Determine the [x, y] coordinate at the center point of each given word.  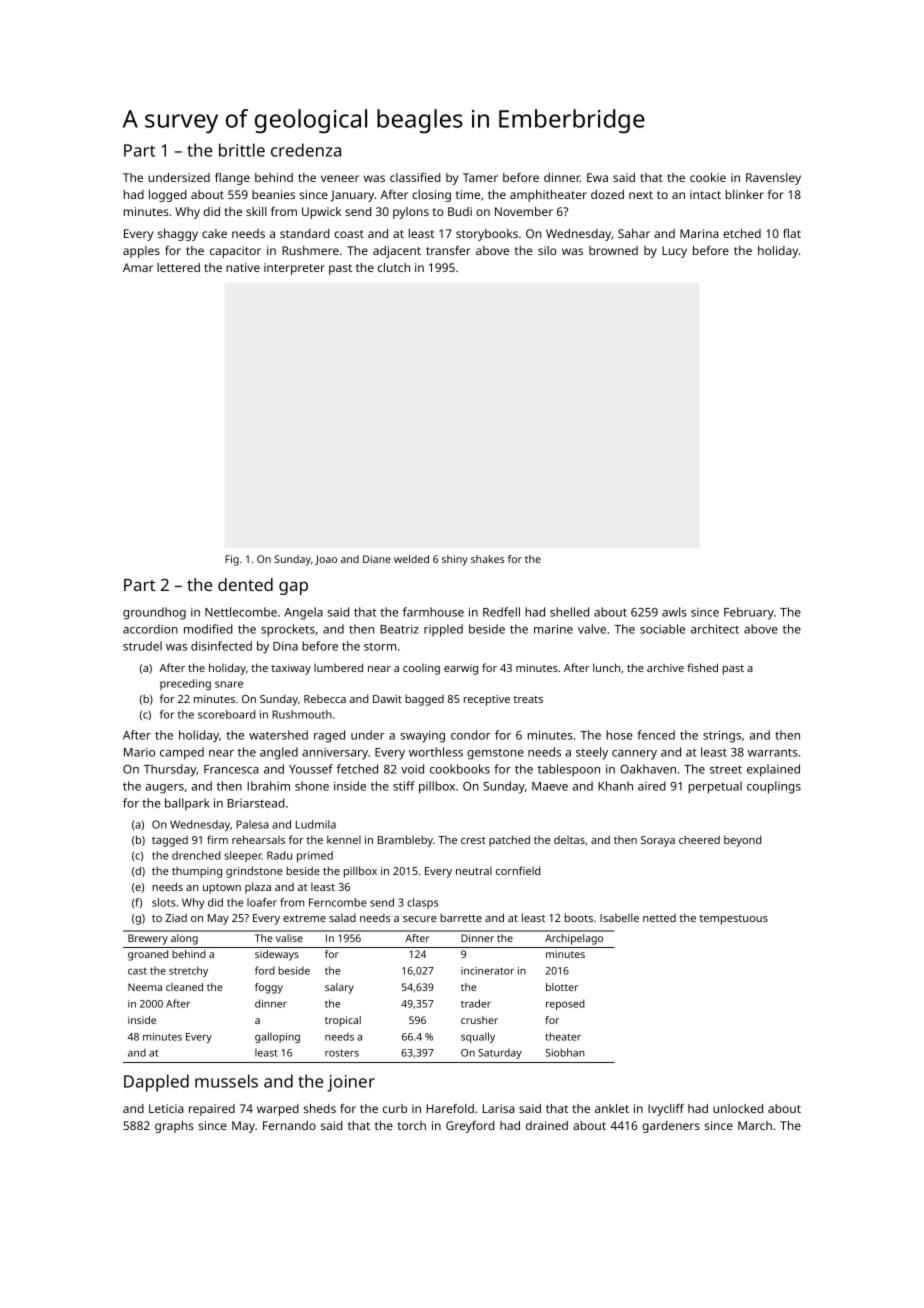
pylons [411, 213]
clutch [394, 267]
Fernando [289, 1125]
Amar [138, 267]
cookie [708, 177]
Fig [232, 560]
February [749, 613]
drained [547, 1125]
